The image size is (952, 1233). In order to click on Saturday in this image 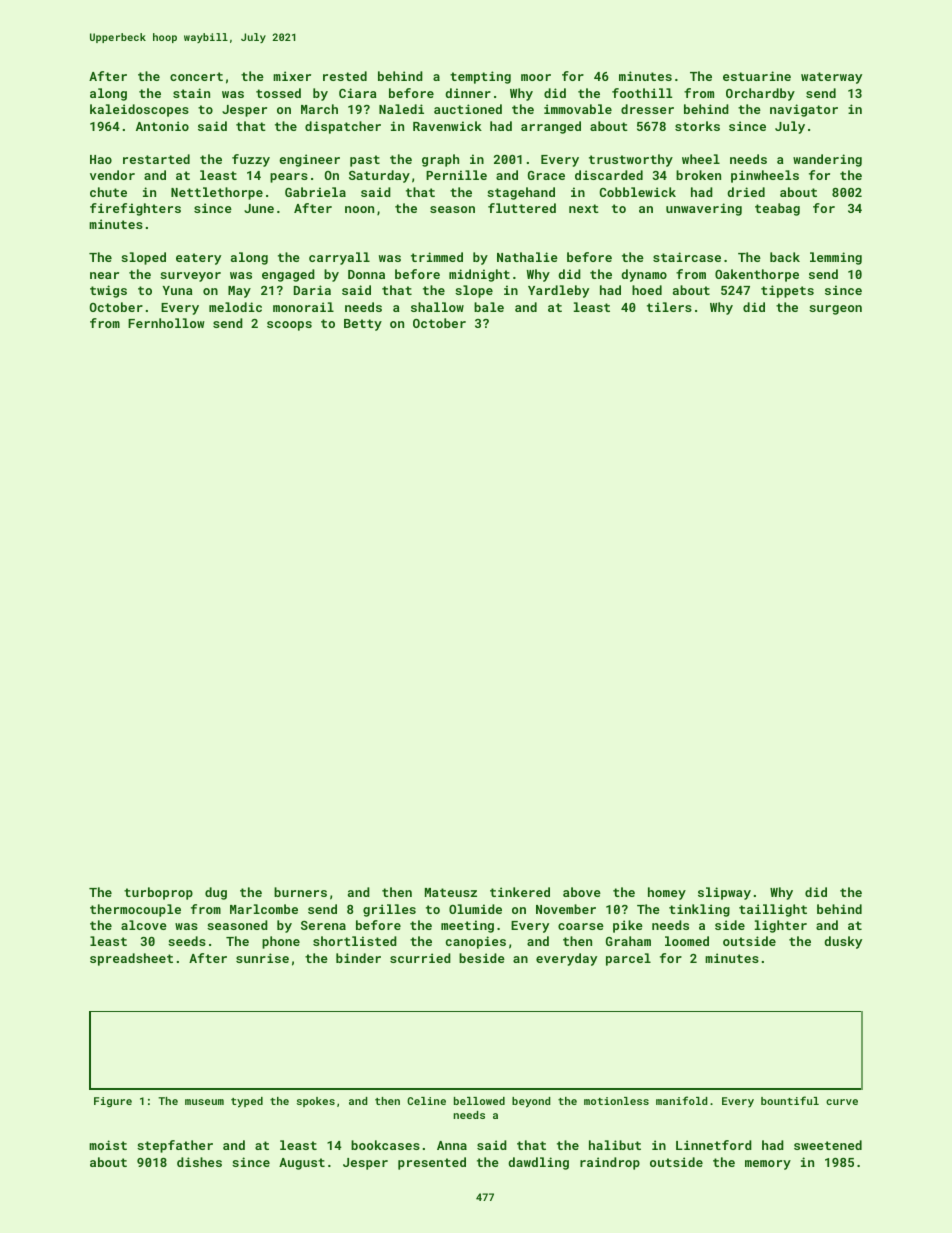, I will do `click(379, 176)`.
